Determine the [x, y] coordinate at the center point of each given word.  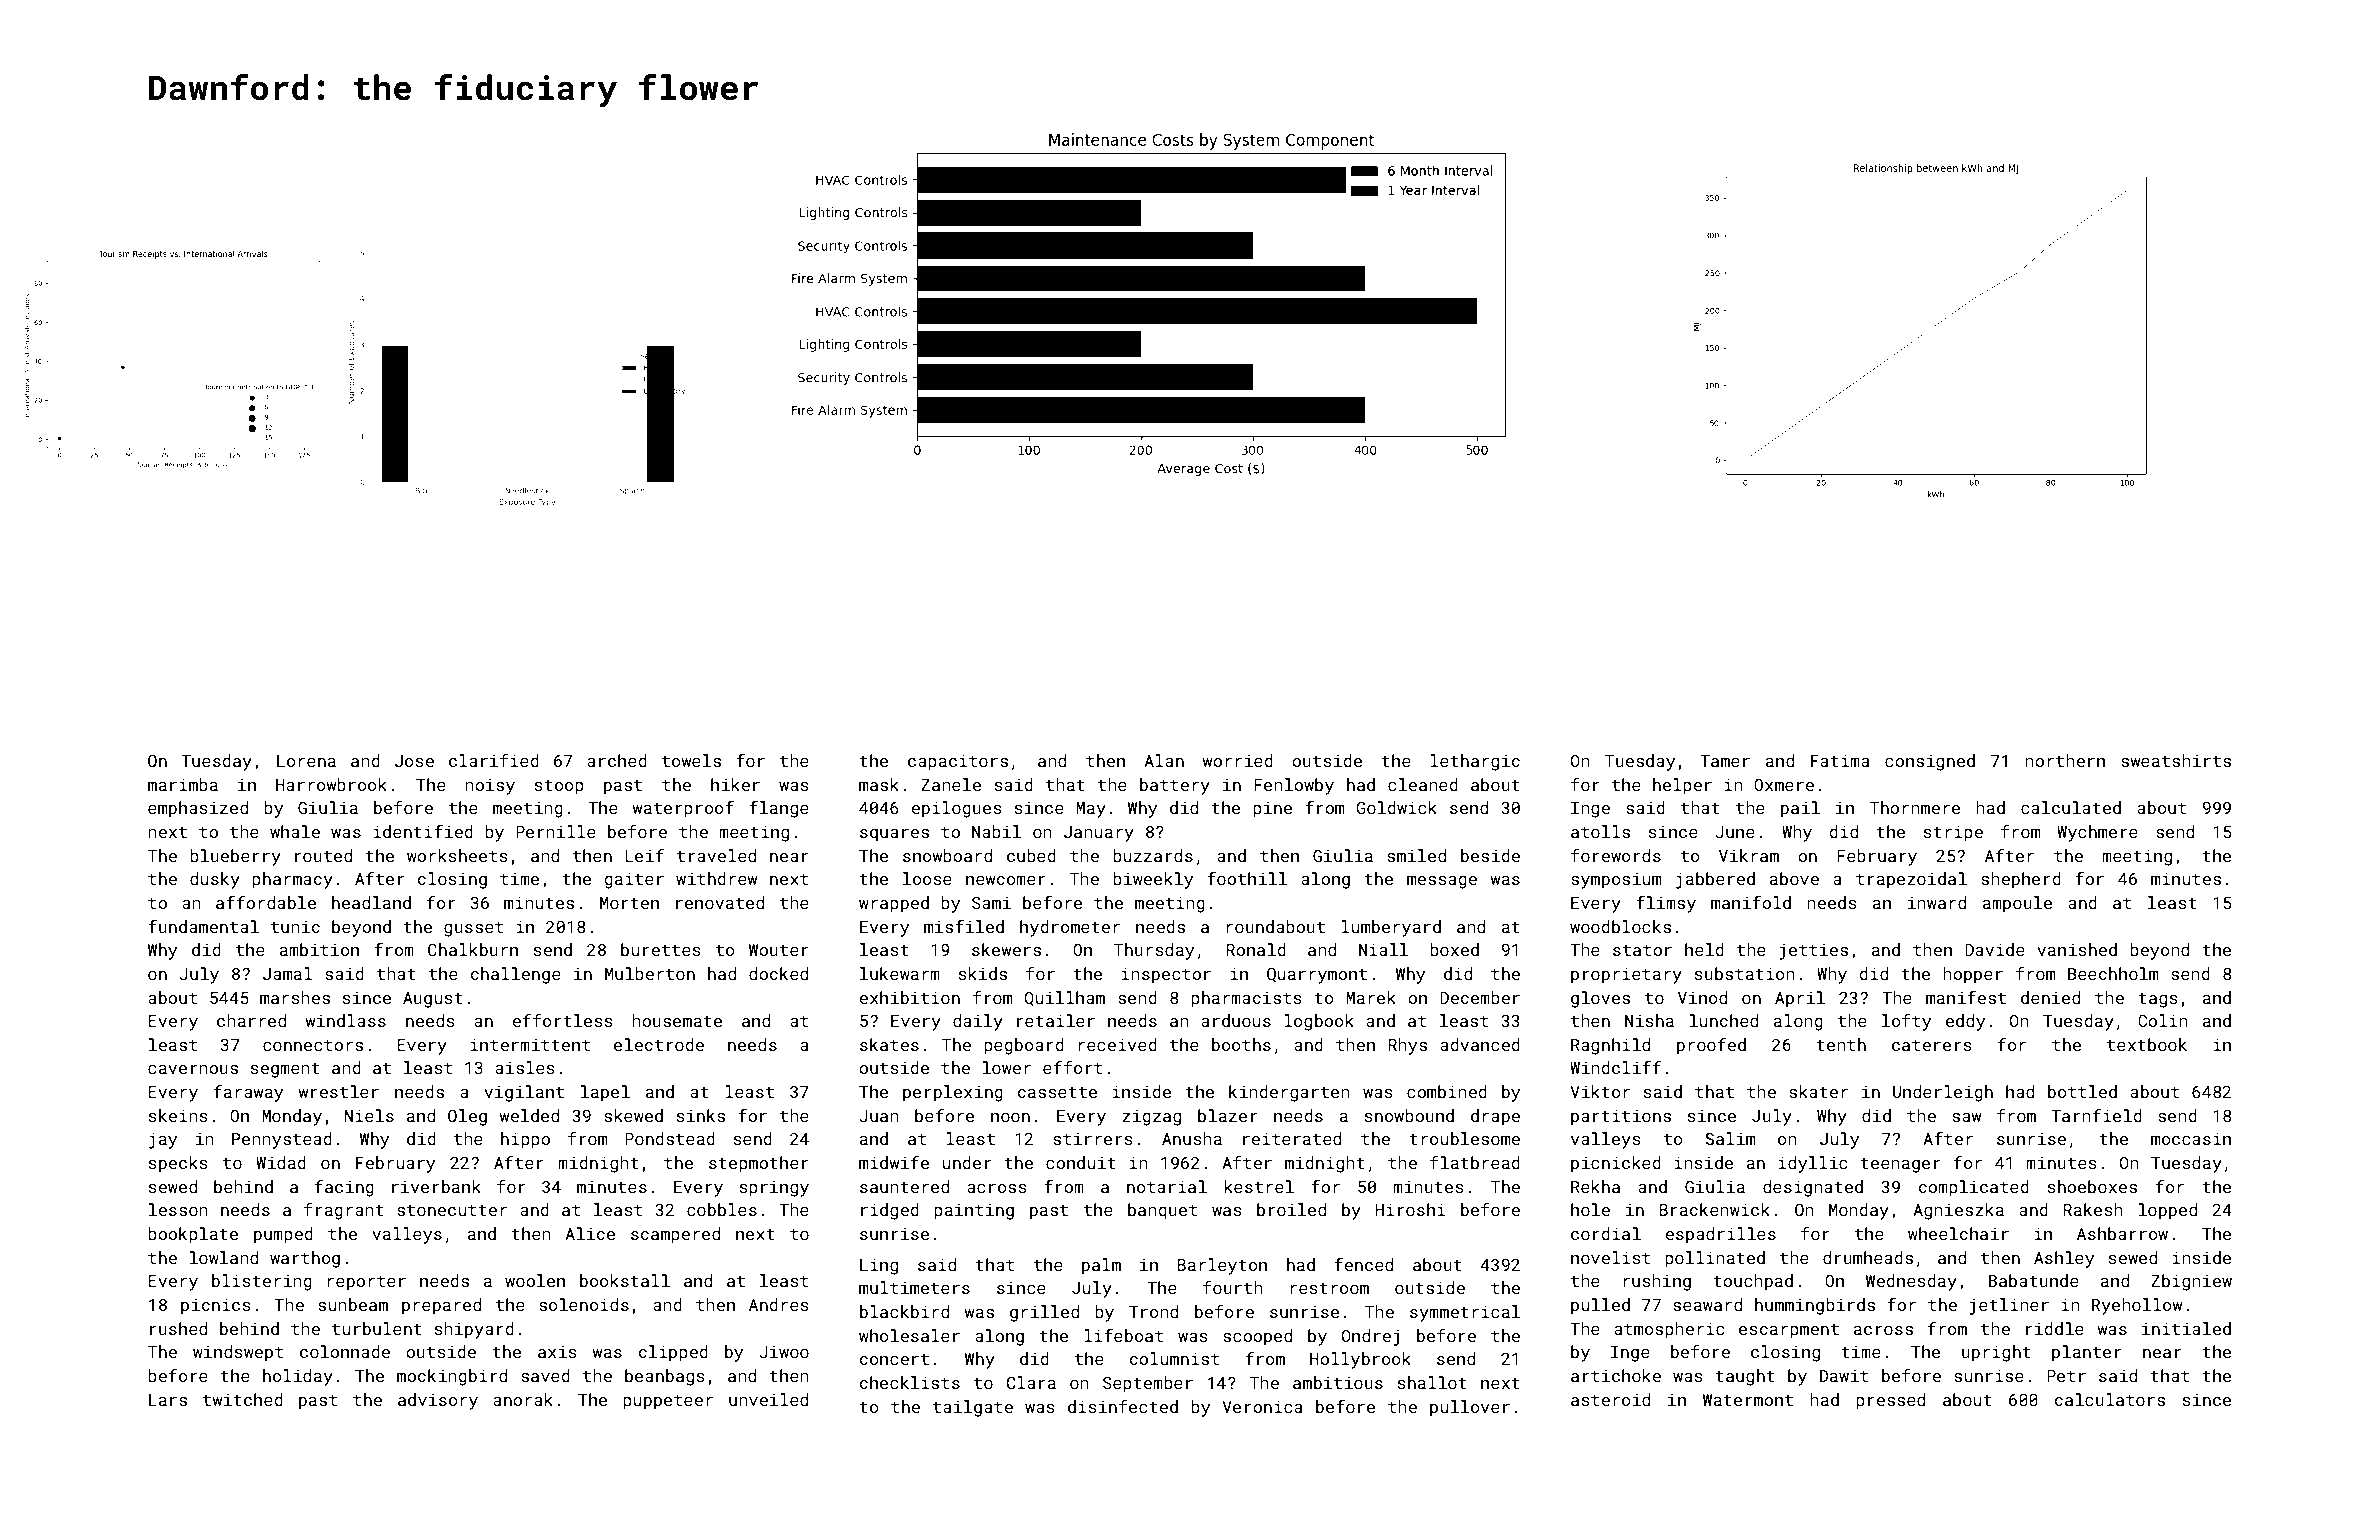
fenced [1363, 1264]
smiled [1416, 855]
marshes [295, 997]
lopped [2168, 1211]
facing [344, 1188]
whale [295, 831]
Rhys [1407, 1046]
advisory [438, 1401]
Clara [1031, 1382]
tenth [1841, 1044]
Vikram [1749, 855]
